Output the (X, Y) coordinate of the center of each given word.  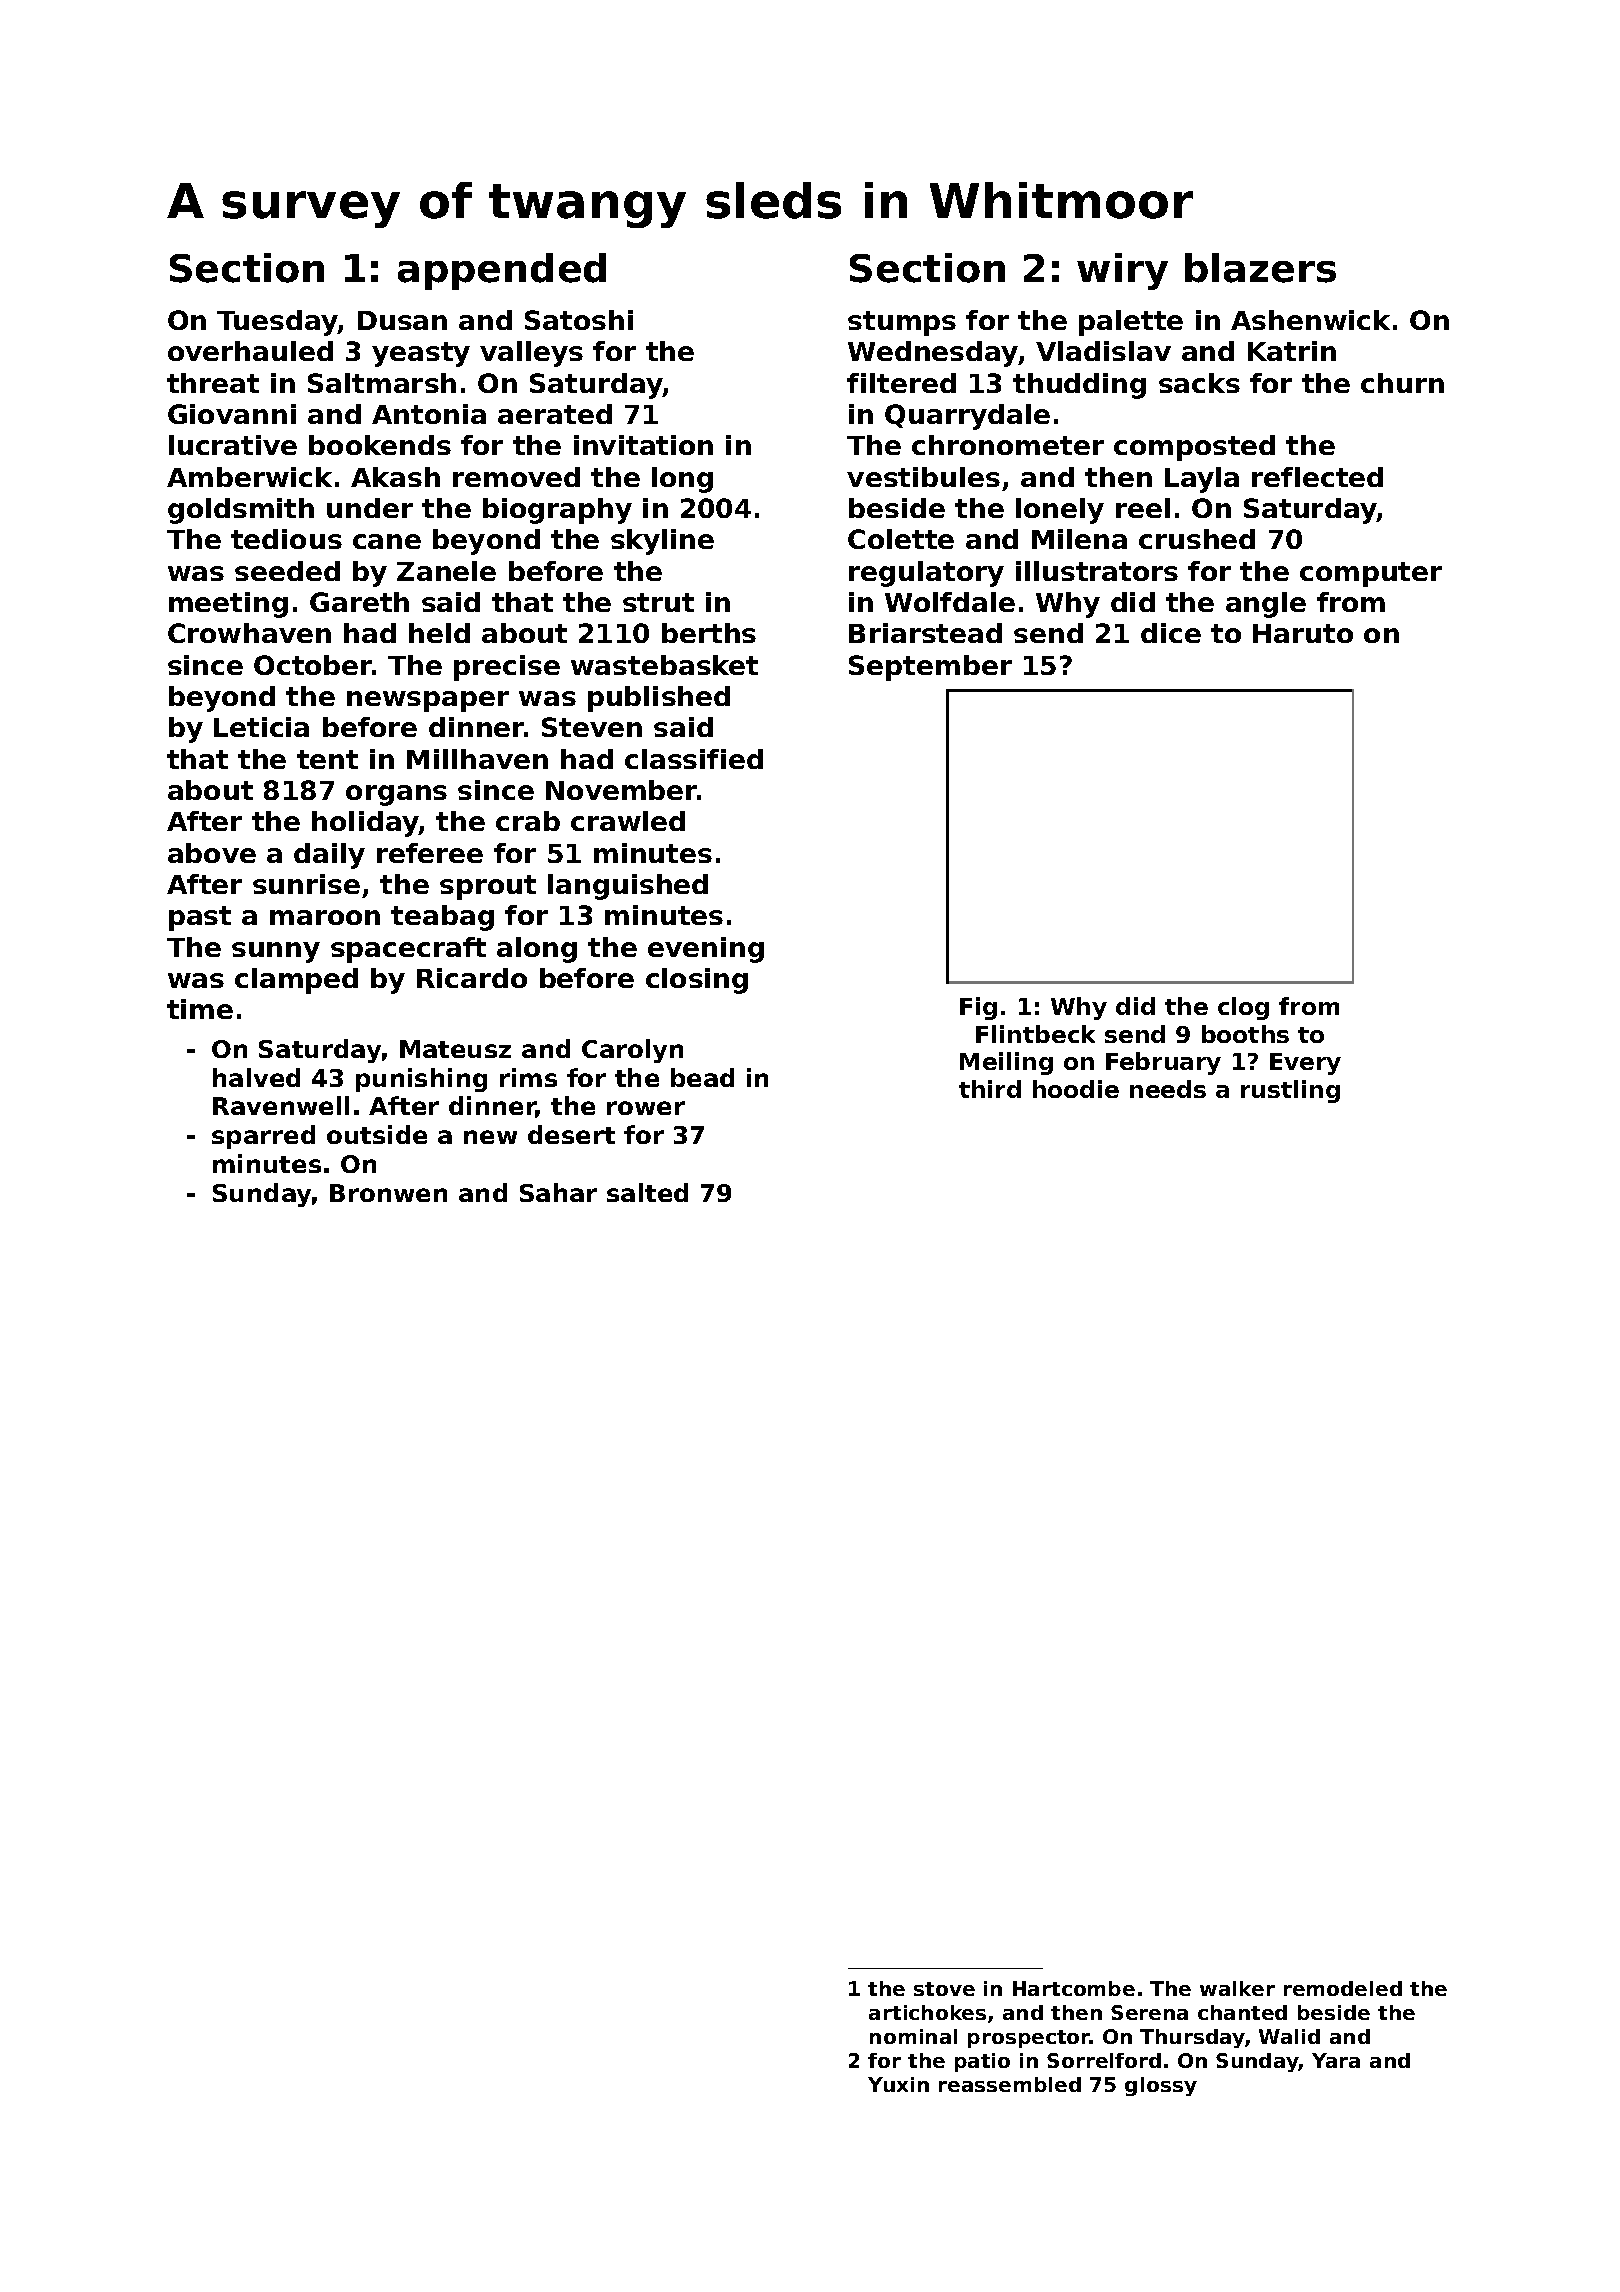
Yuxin (898, 2084)
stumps (902, 323)
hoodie (1076, 1089)
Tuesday (277, 323)
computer (1371, 574)
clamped (296, 981)
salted (647, 1192)
